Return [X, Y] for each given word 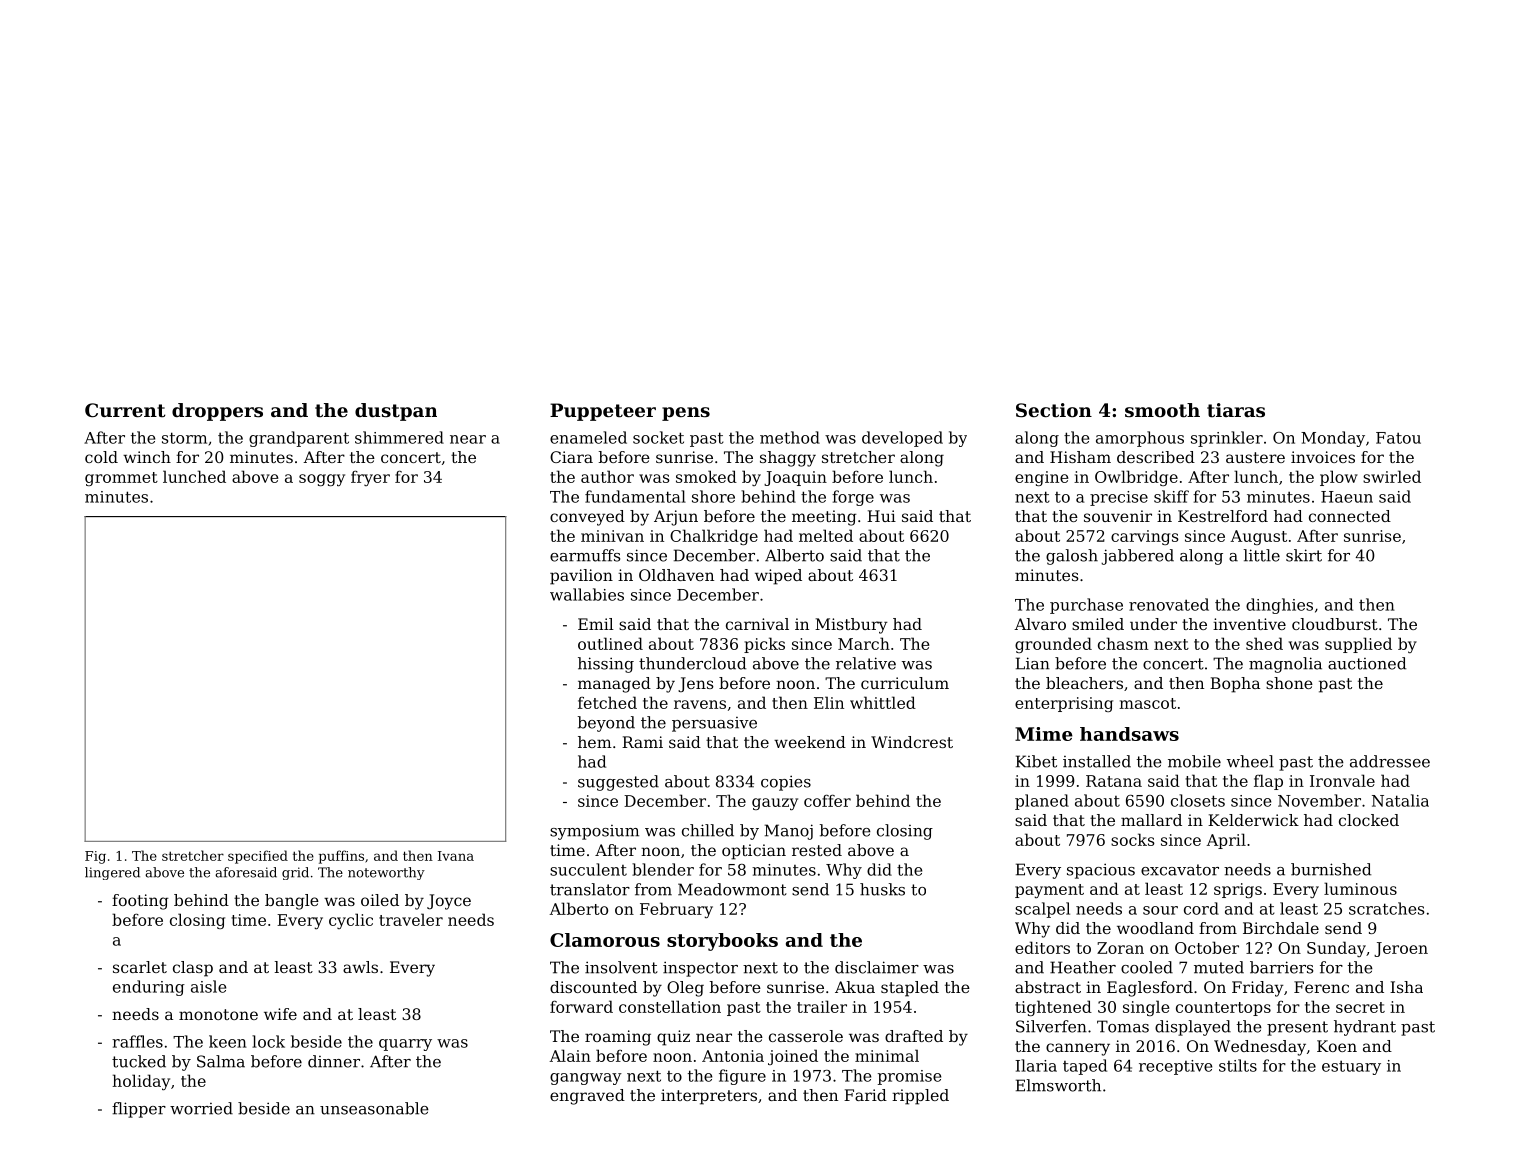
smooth [1162, 410]
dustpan [396, 412]
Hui [881, 516]
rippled [920, 1097]
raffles [137, 1041]
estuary [1351, 1067]
